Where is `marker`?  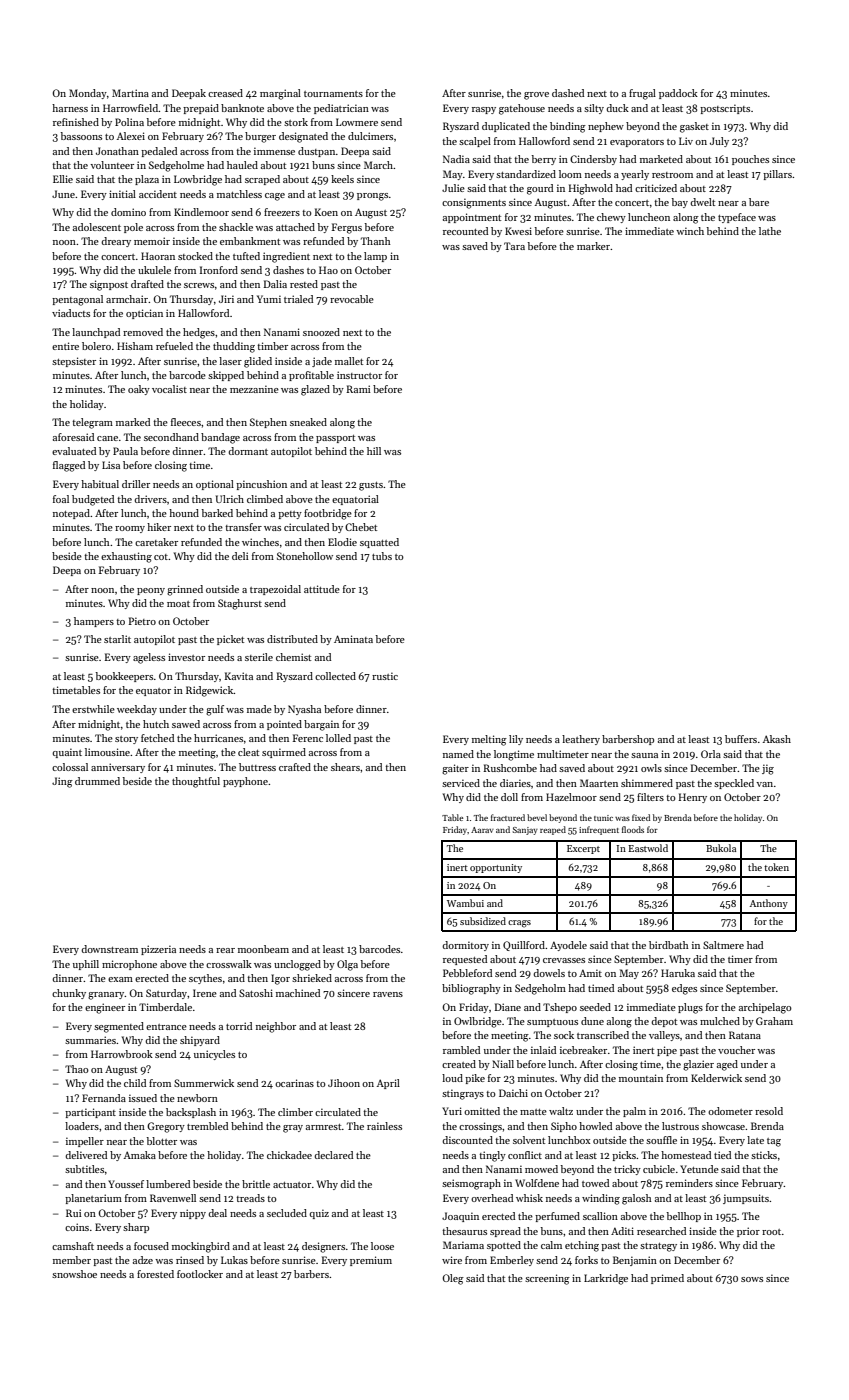 marker is located at coordinates (593, 246).
